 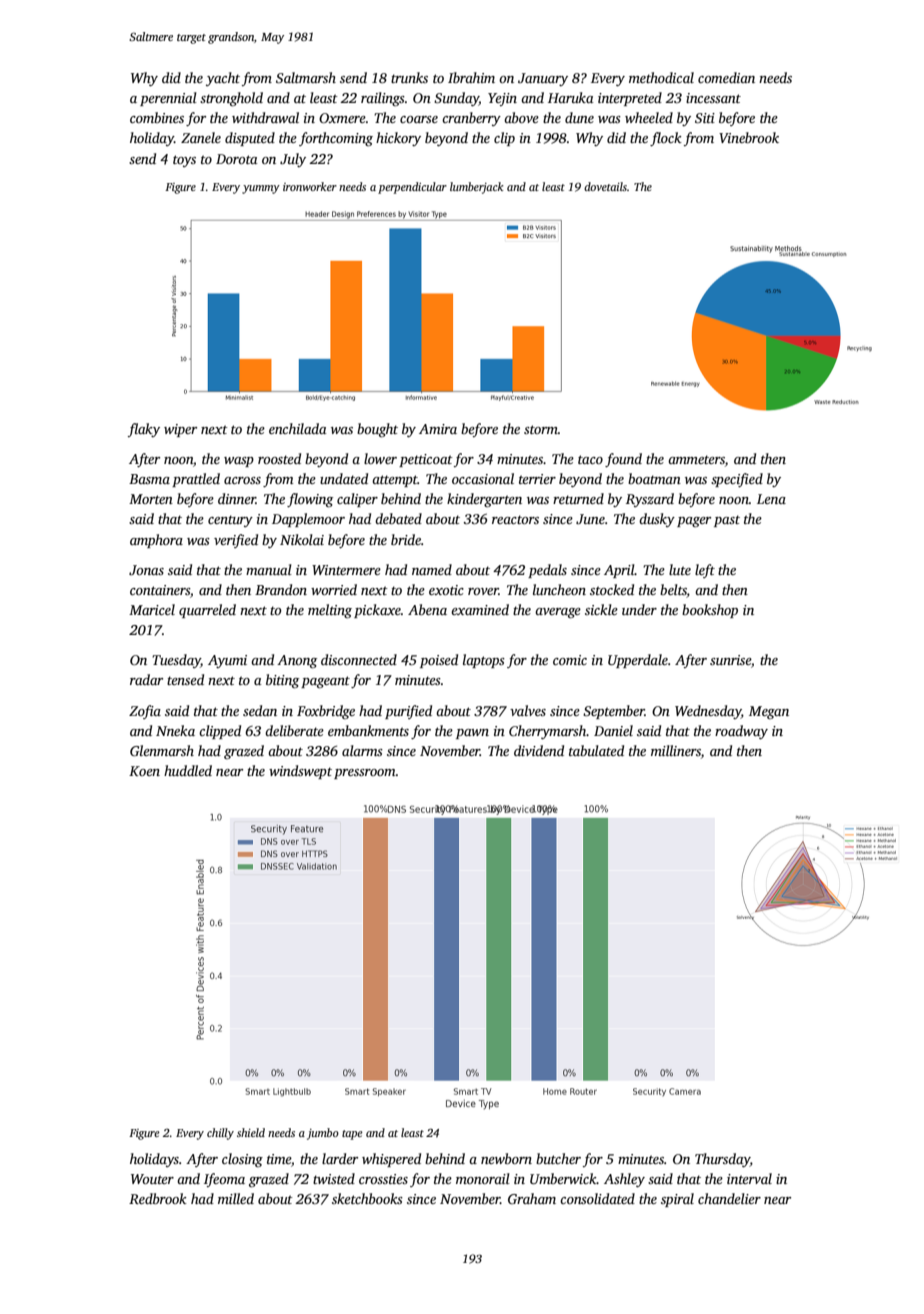 I want to click on sunrise, so click(x=730, y=660).
